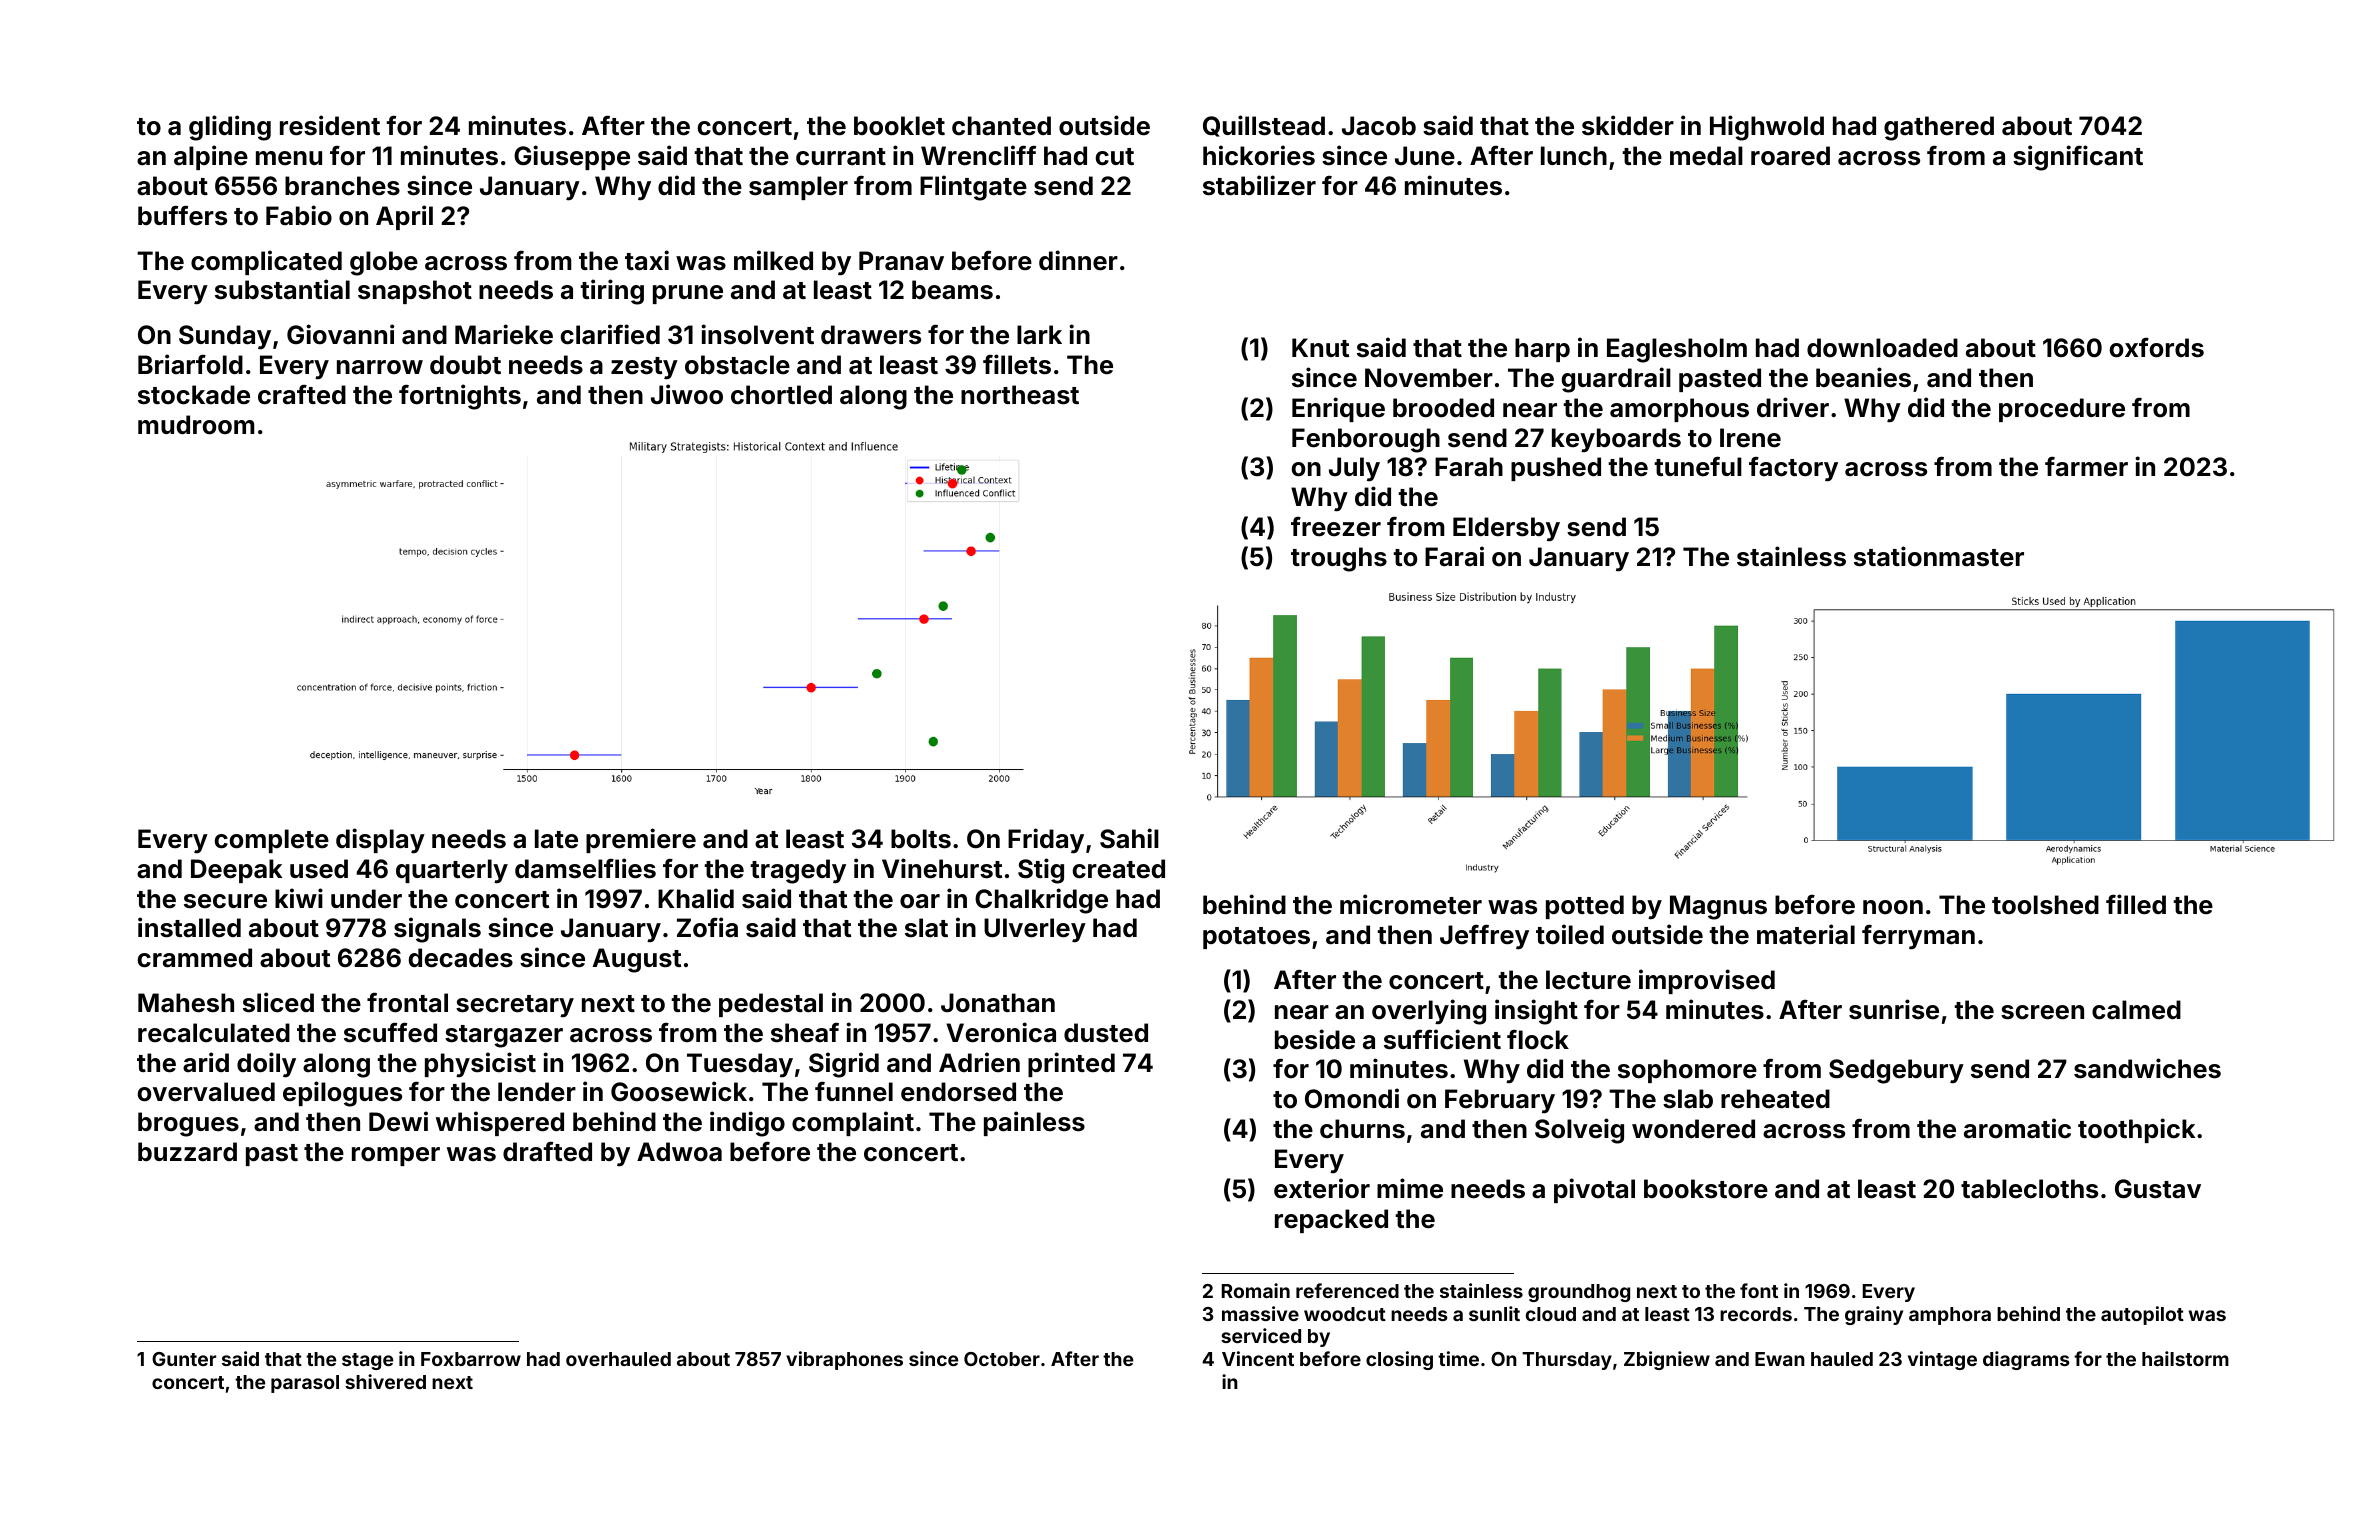  Describe the element at coordinates (1034, 1123) in the screenshot. I see `painless` at that location.
